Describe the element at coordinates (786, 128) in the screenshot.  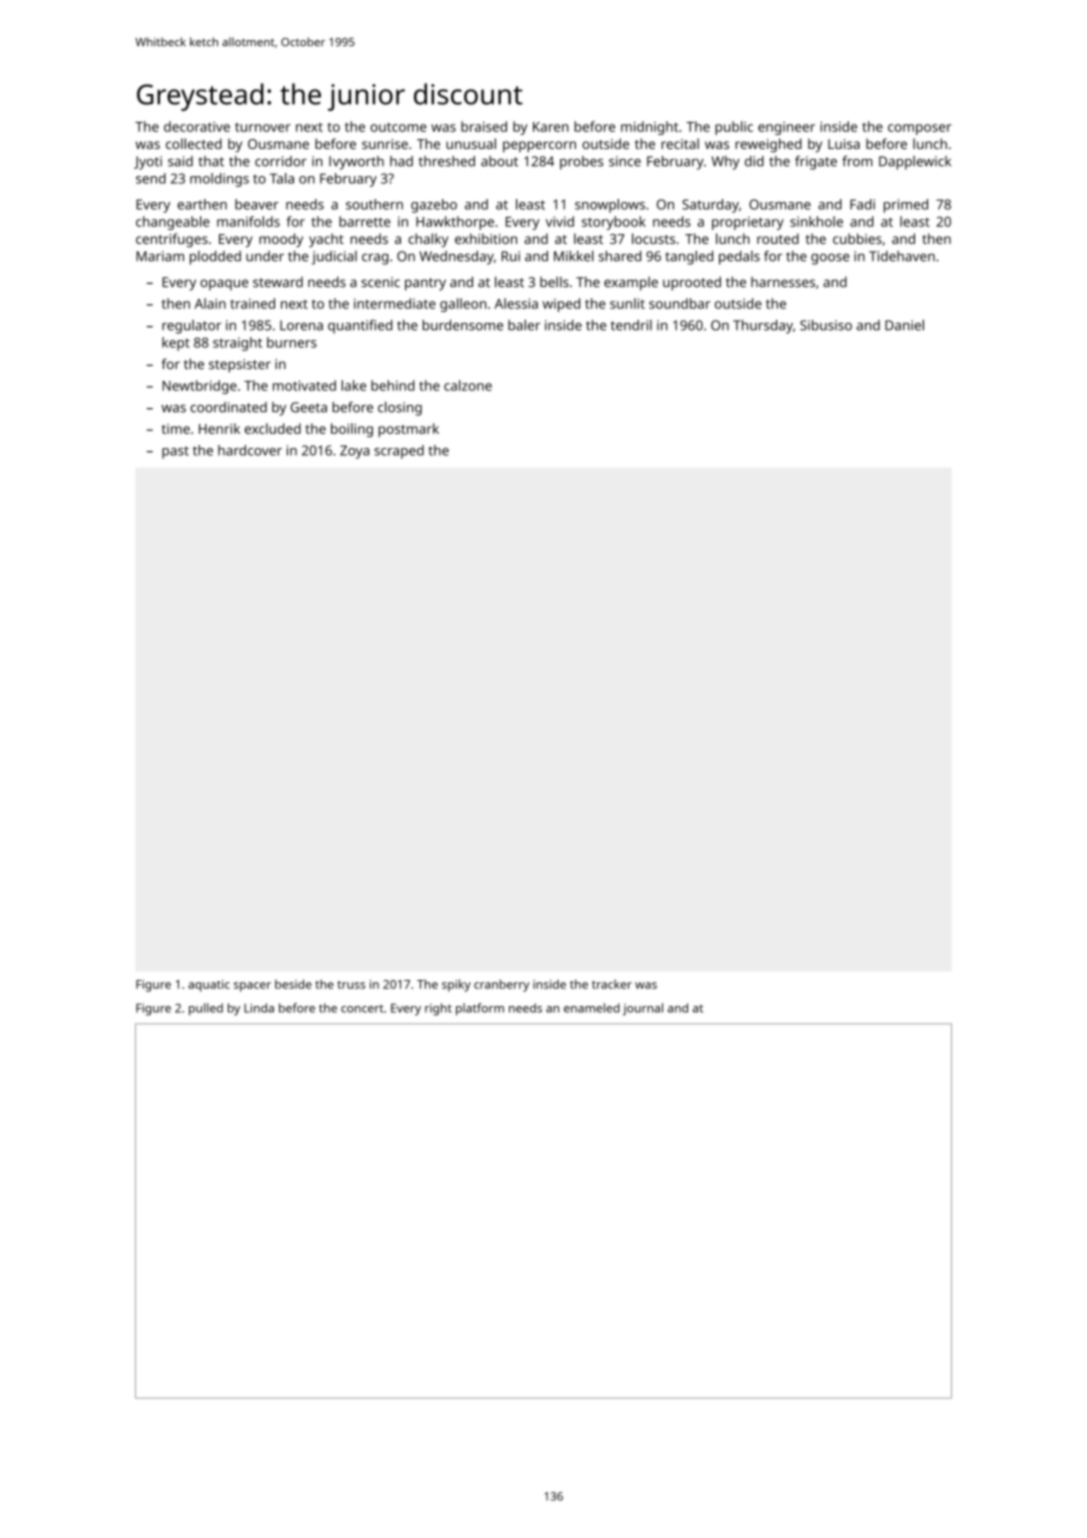
I see `engineer` at that location.
